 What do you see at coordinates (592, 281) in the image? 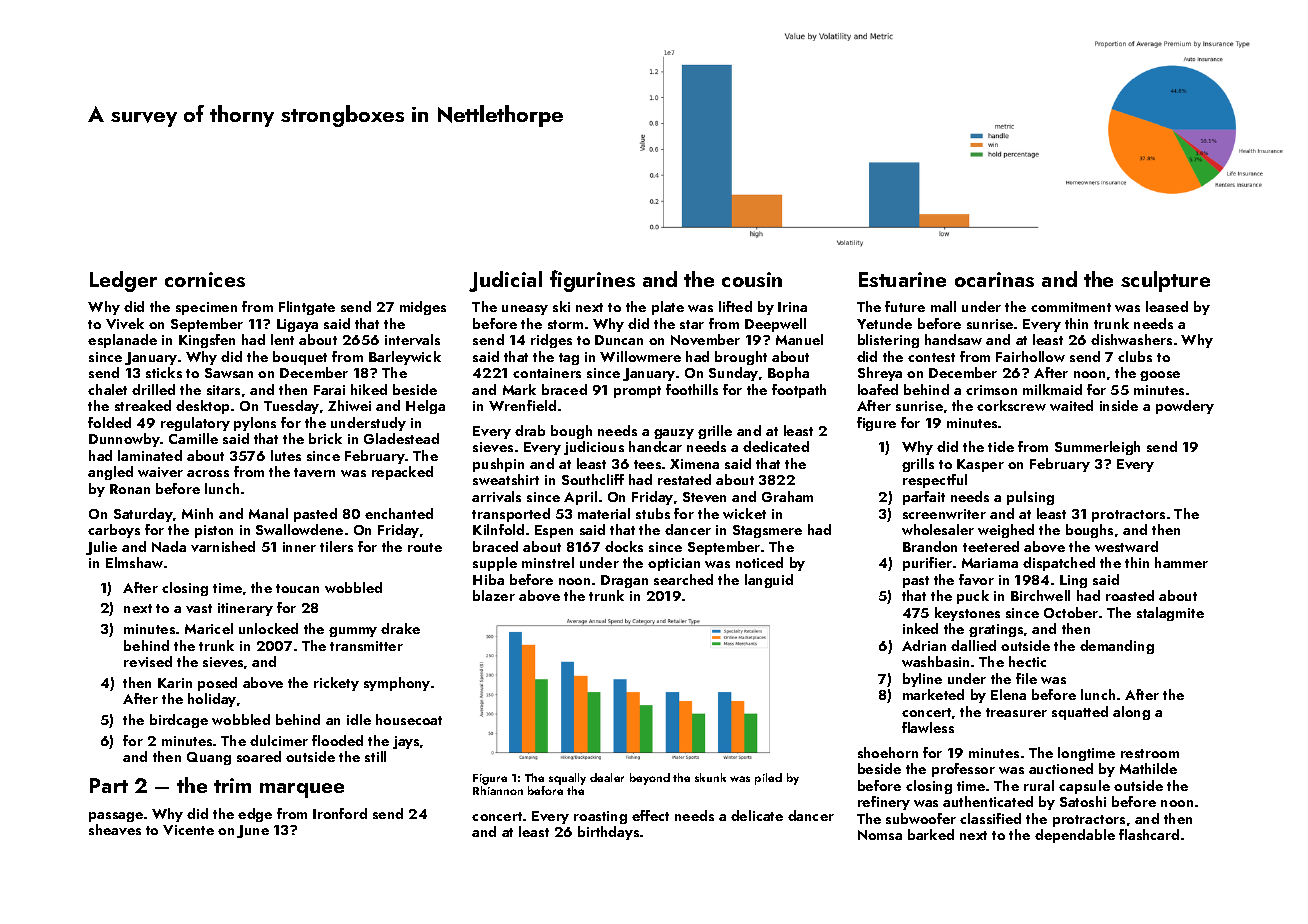
I see `figurines` at bounding box center [592, 281].
